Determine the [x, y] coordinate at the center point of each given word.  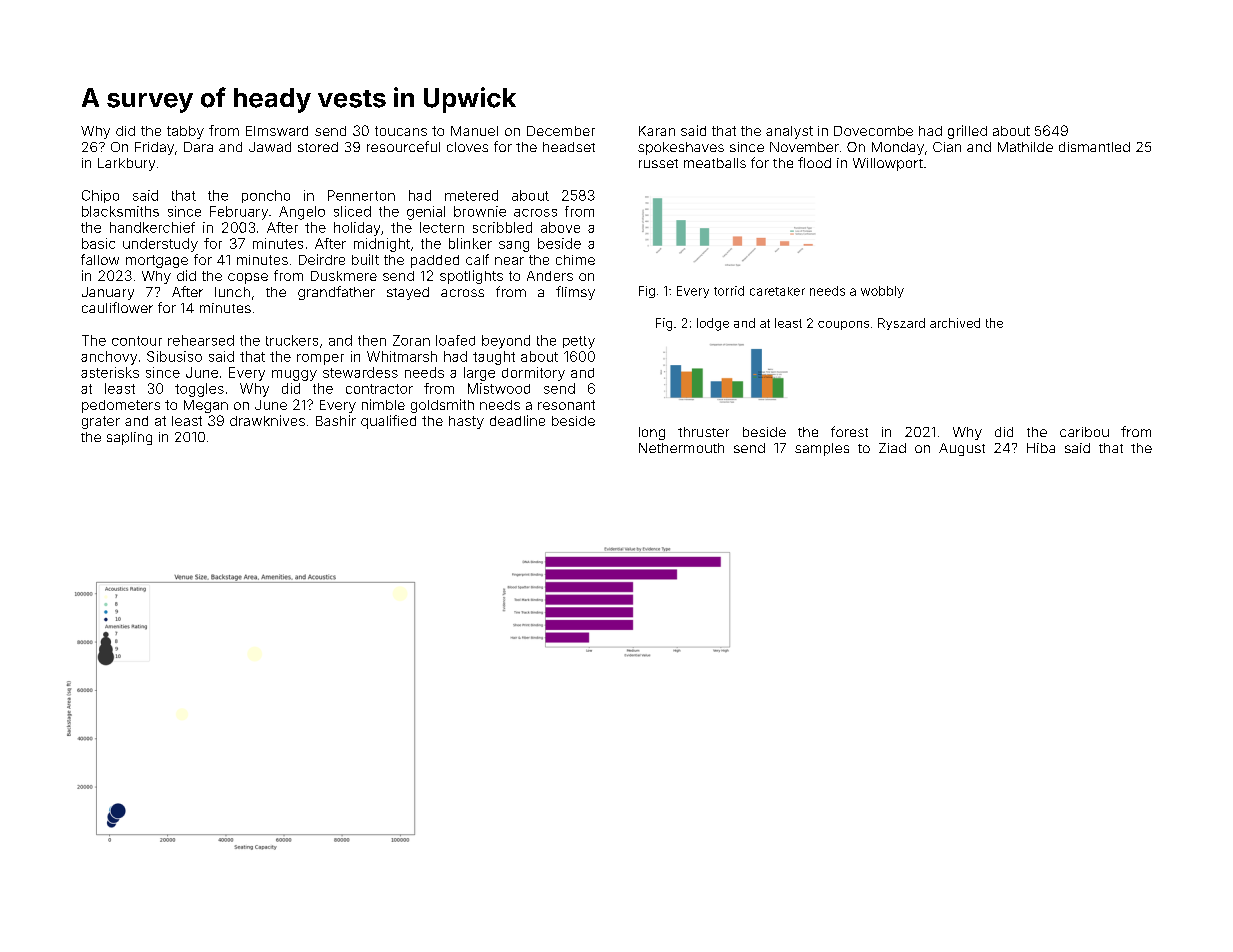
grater [101, 422]
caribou [1084, 432]
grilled [967, 132]
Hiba [1041, 448]
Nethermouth [681, 448]
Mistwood [499, 388]
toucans [401, 131]
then [372, 340]
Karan [657, 131]
